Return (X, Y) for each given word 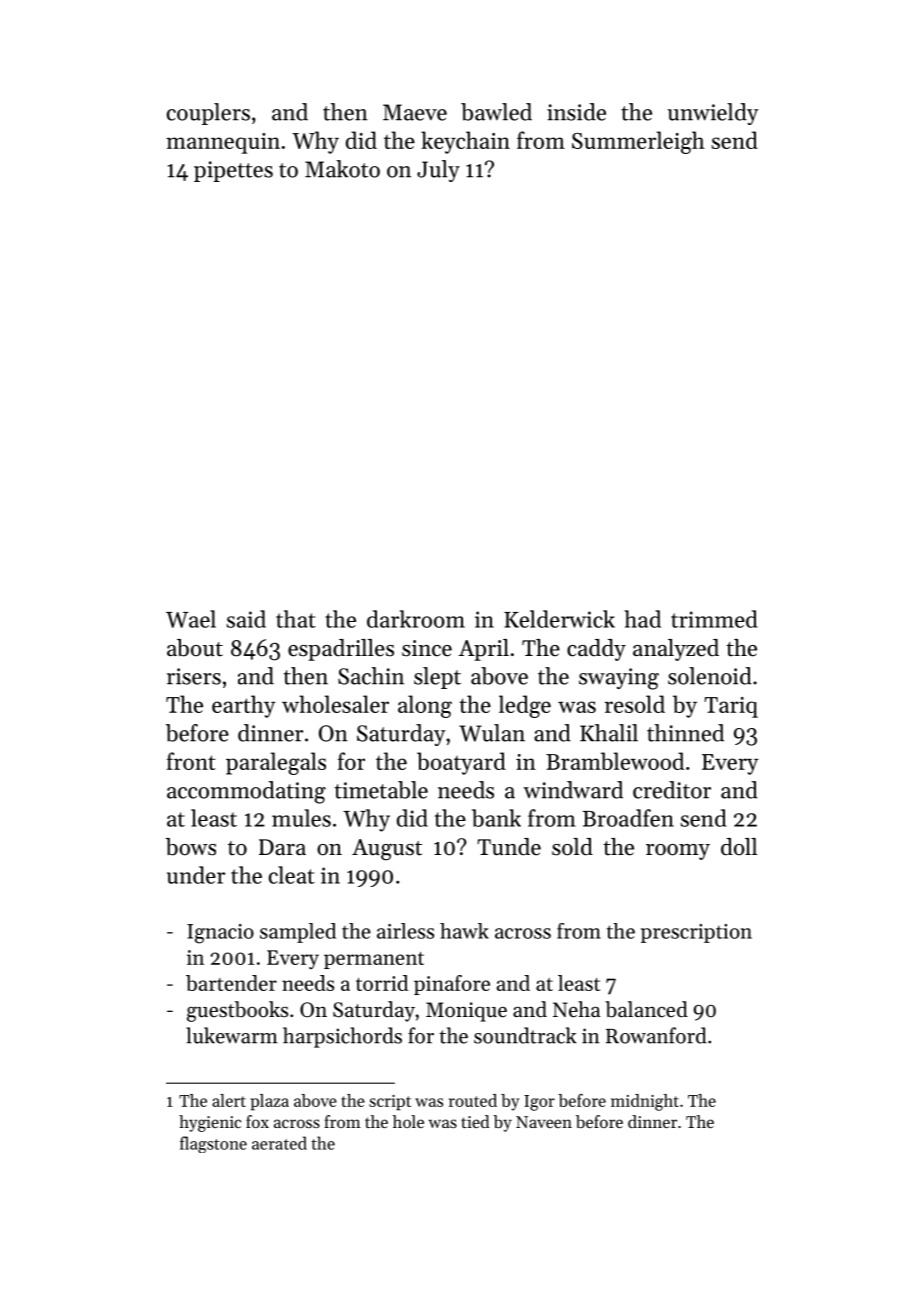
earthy (244, 706)
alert (229, 1100)
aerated (279, 1143)
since (427, 648)
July (438, 171)
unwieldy (713, 114)
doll (739, 847)
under (196, 875)
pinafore (452, 985)
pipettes (233, 171)
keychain (465, 142)
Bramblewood (615, 761)
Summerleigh (638, 142)
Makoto (342, 169)
